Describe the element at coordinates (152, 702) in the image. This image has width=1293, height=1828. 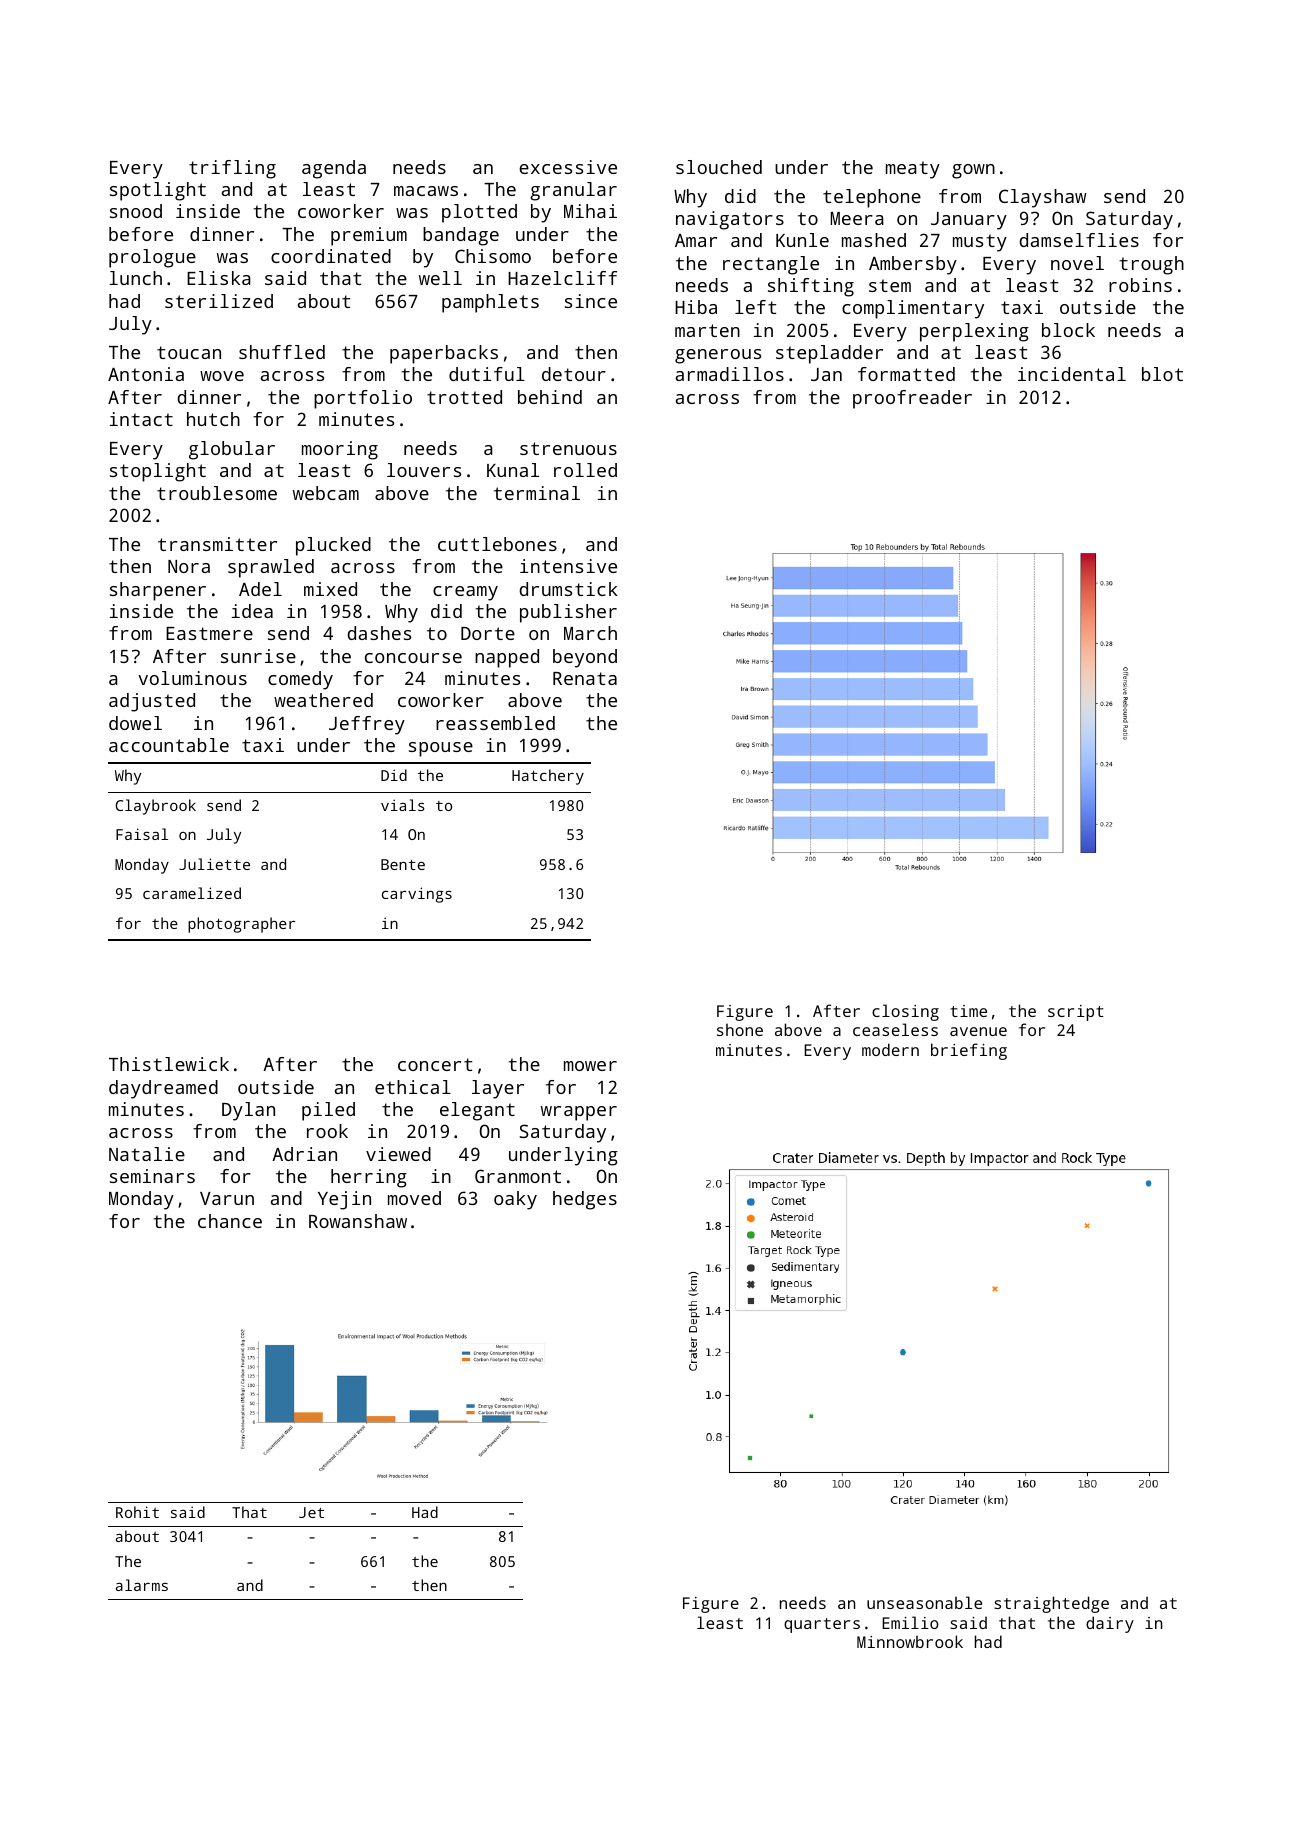
I see `adjusted` at that location.
